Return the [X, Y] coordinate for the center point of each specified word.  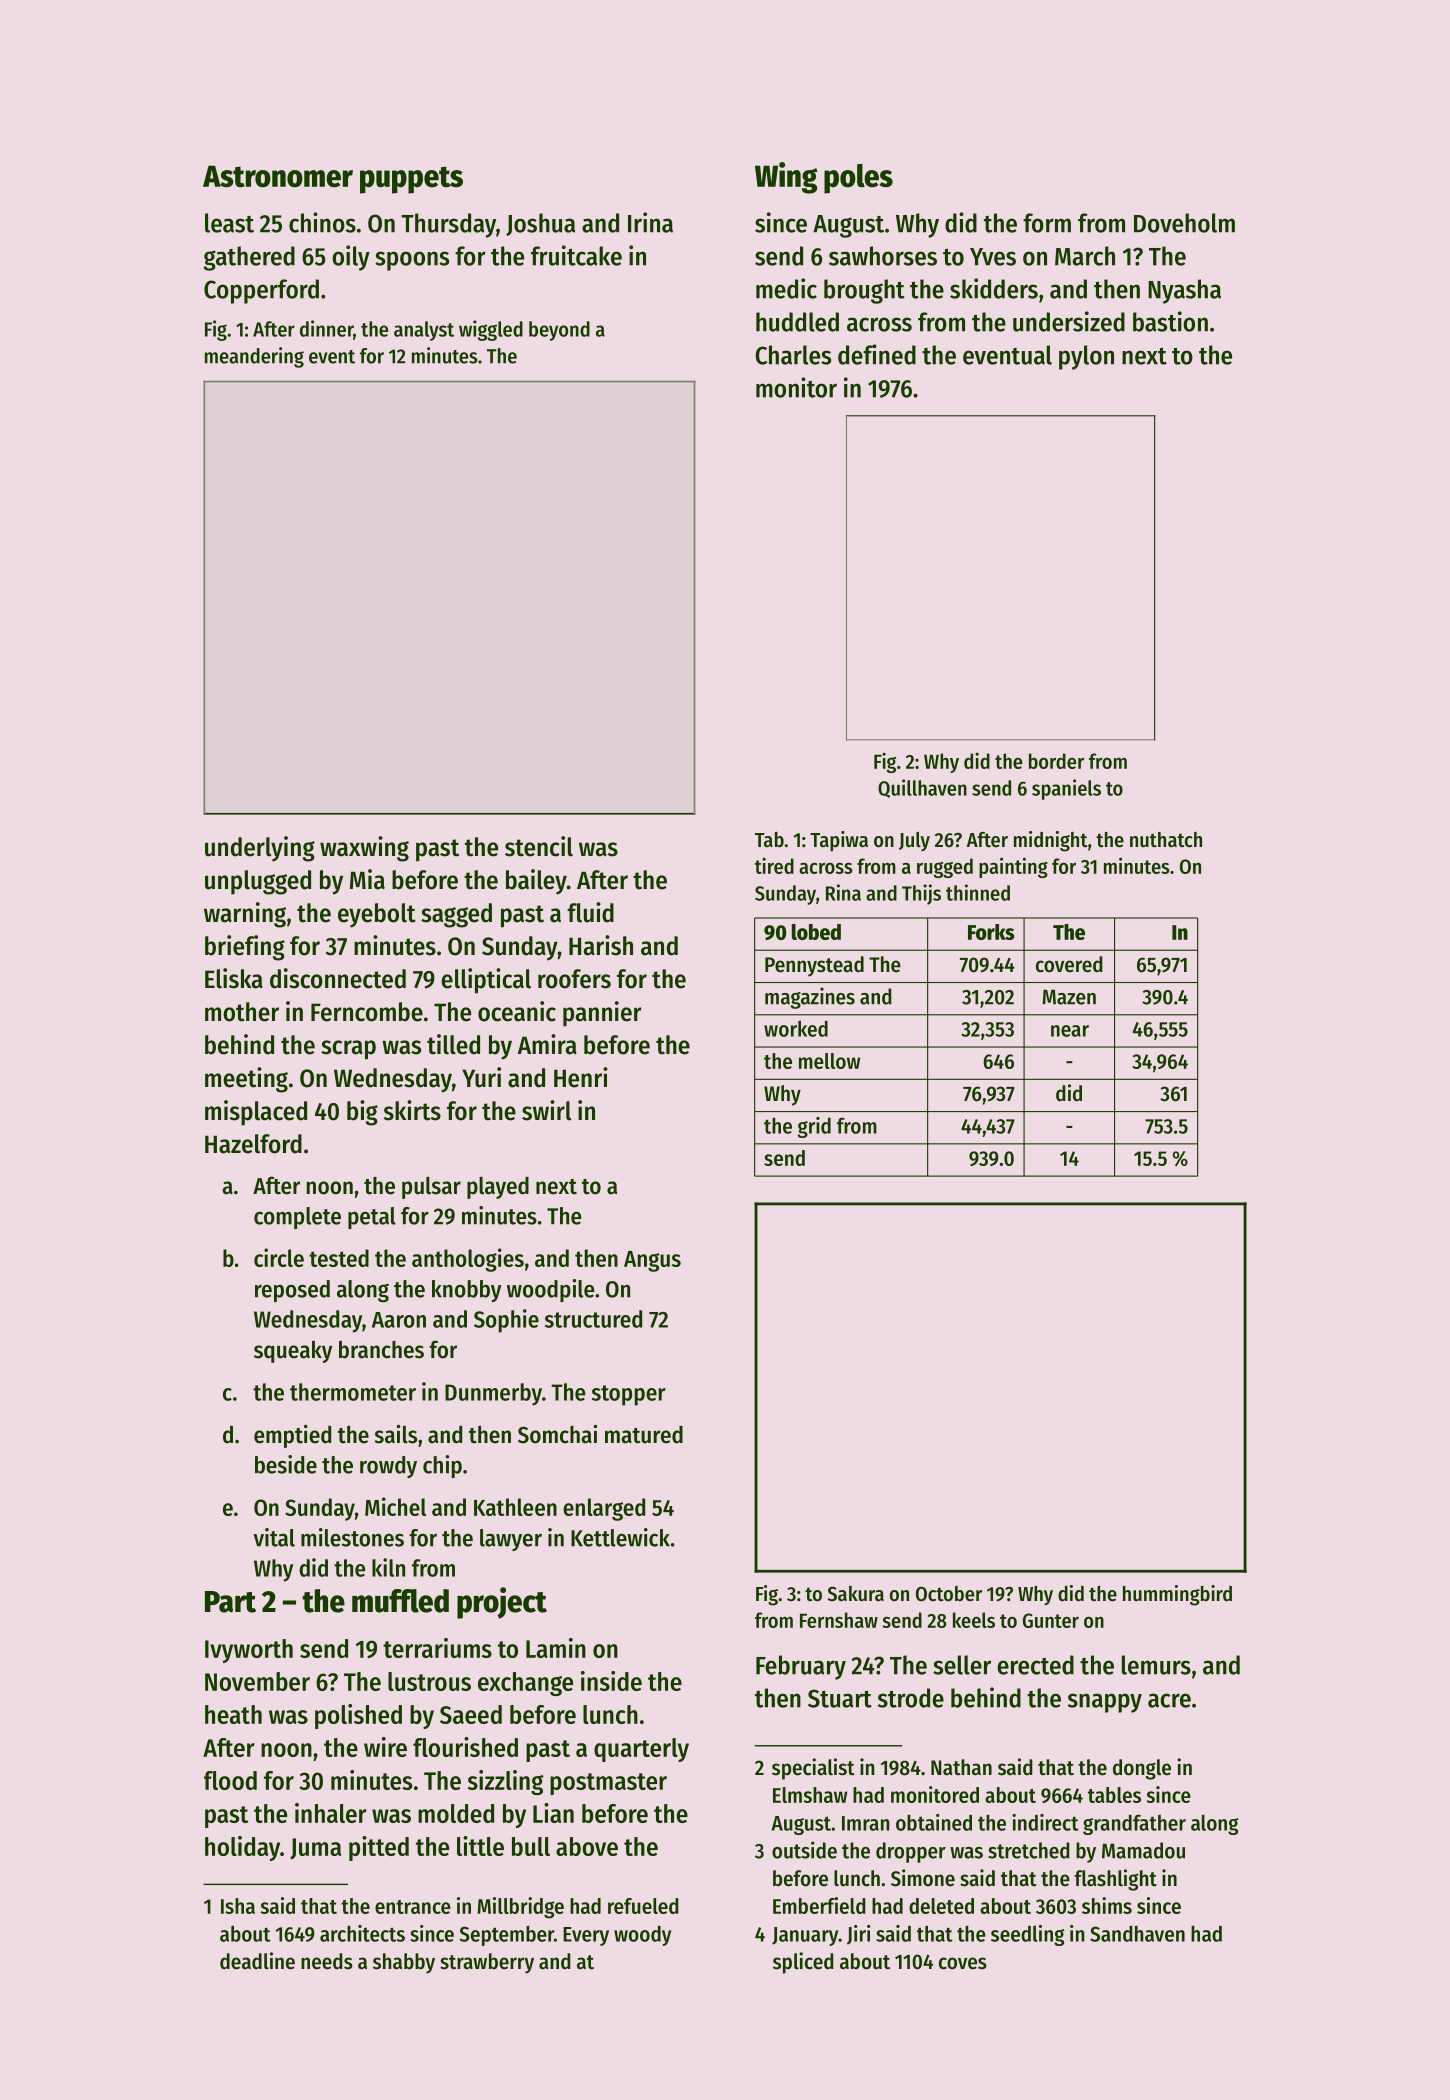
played [498, 1188]
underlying [260, 849]
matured [644, 1435]
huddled [797, 322]
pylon [1086, 357]
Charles [793, 355]
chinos [322, 222]
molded [456, 1813]
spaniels [1066, 789]
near [1070, 1031]
